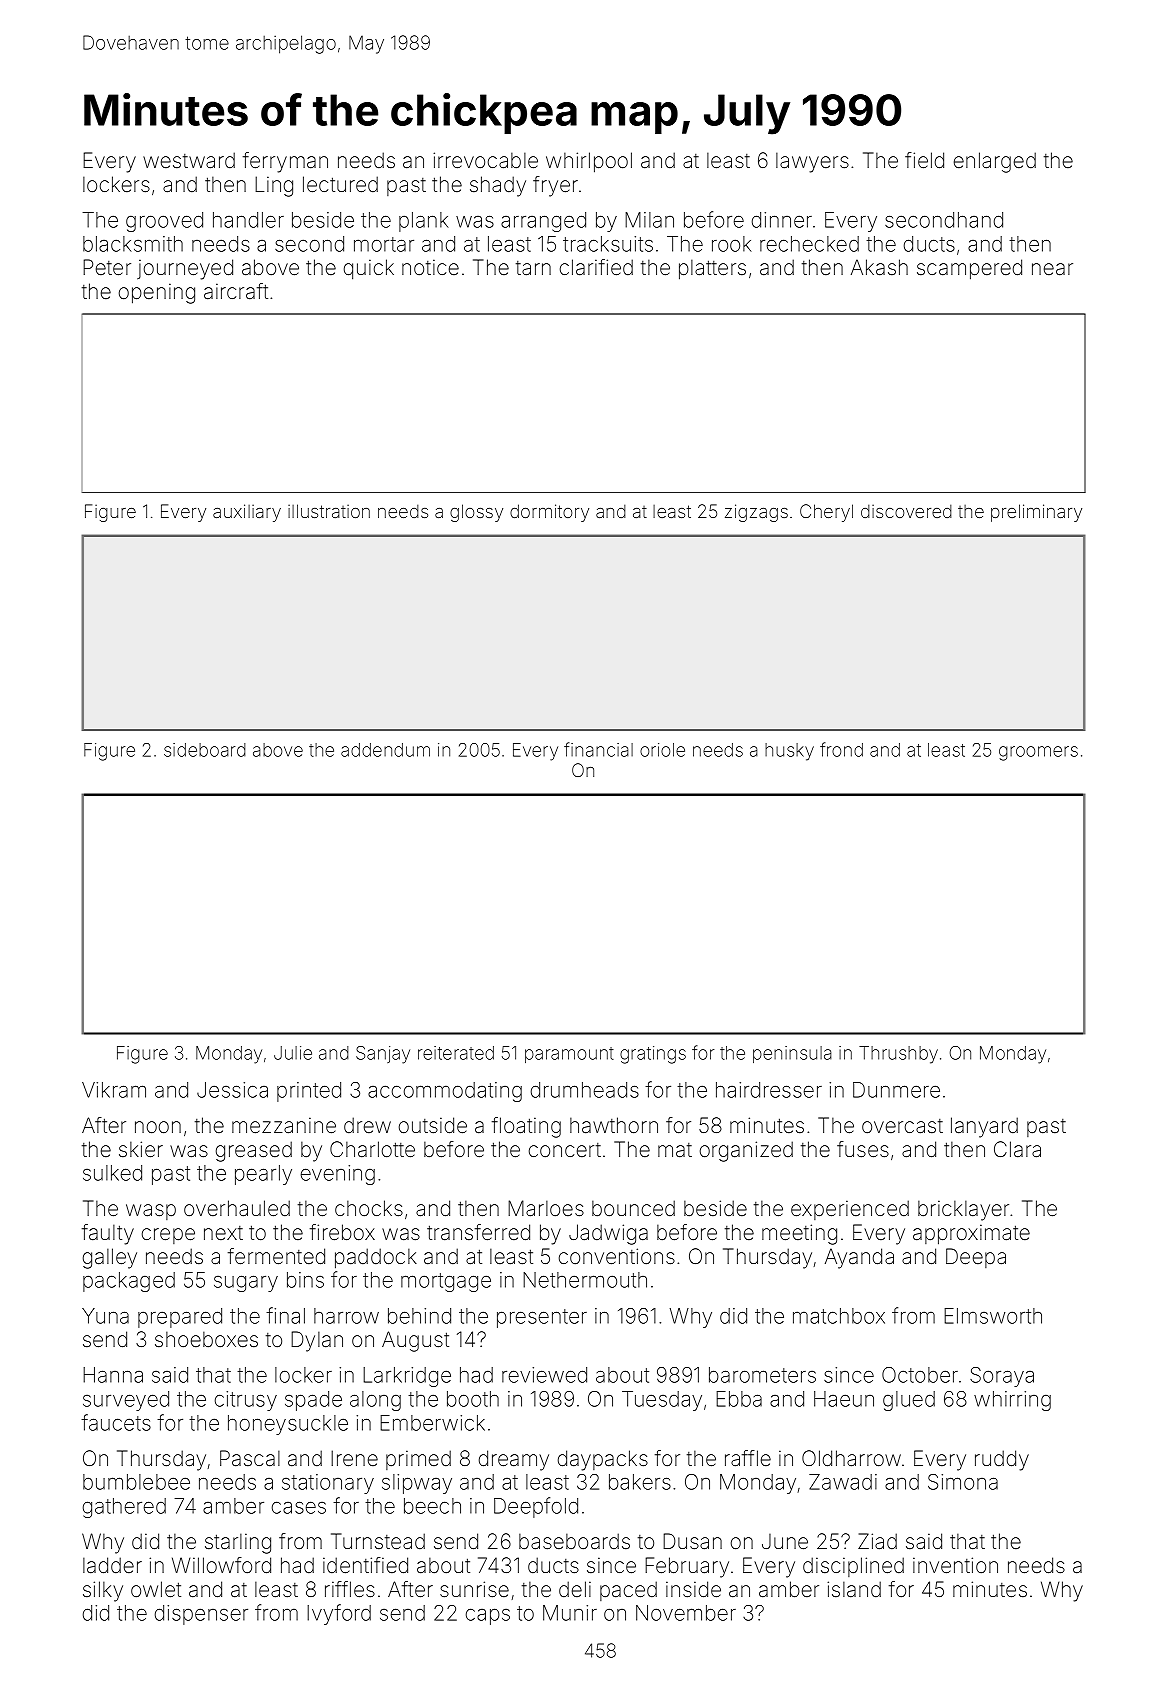 The image size is (1167, 1690). Describe the element at coordinates (906, 511) in the screenshot. I see `discovered` at that location.
